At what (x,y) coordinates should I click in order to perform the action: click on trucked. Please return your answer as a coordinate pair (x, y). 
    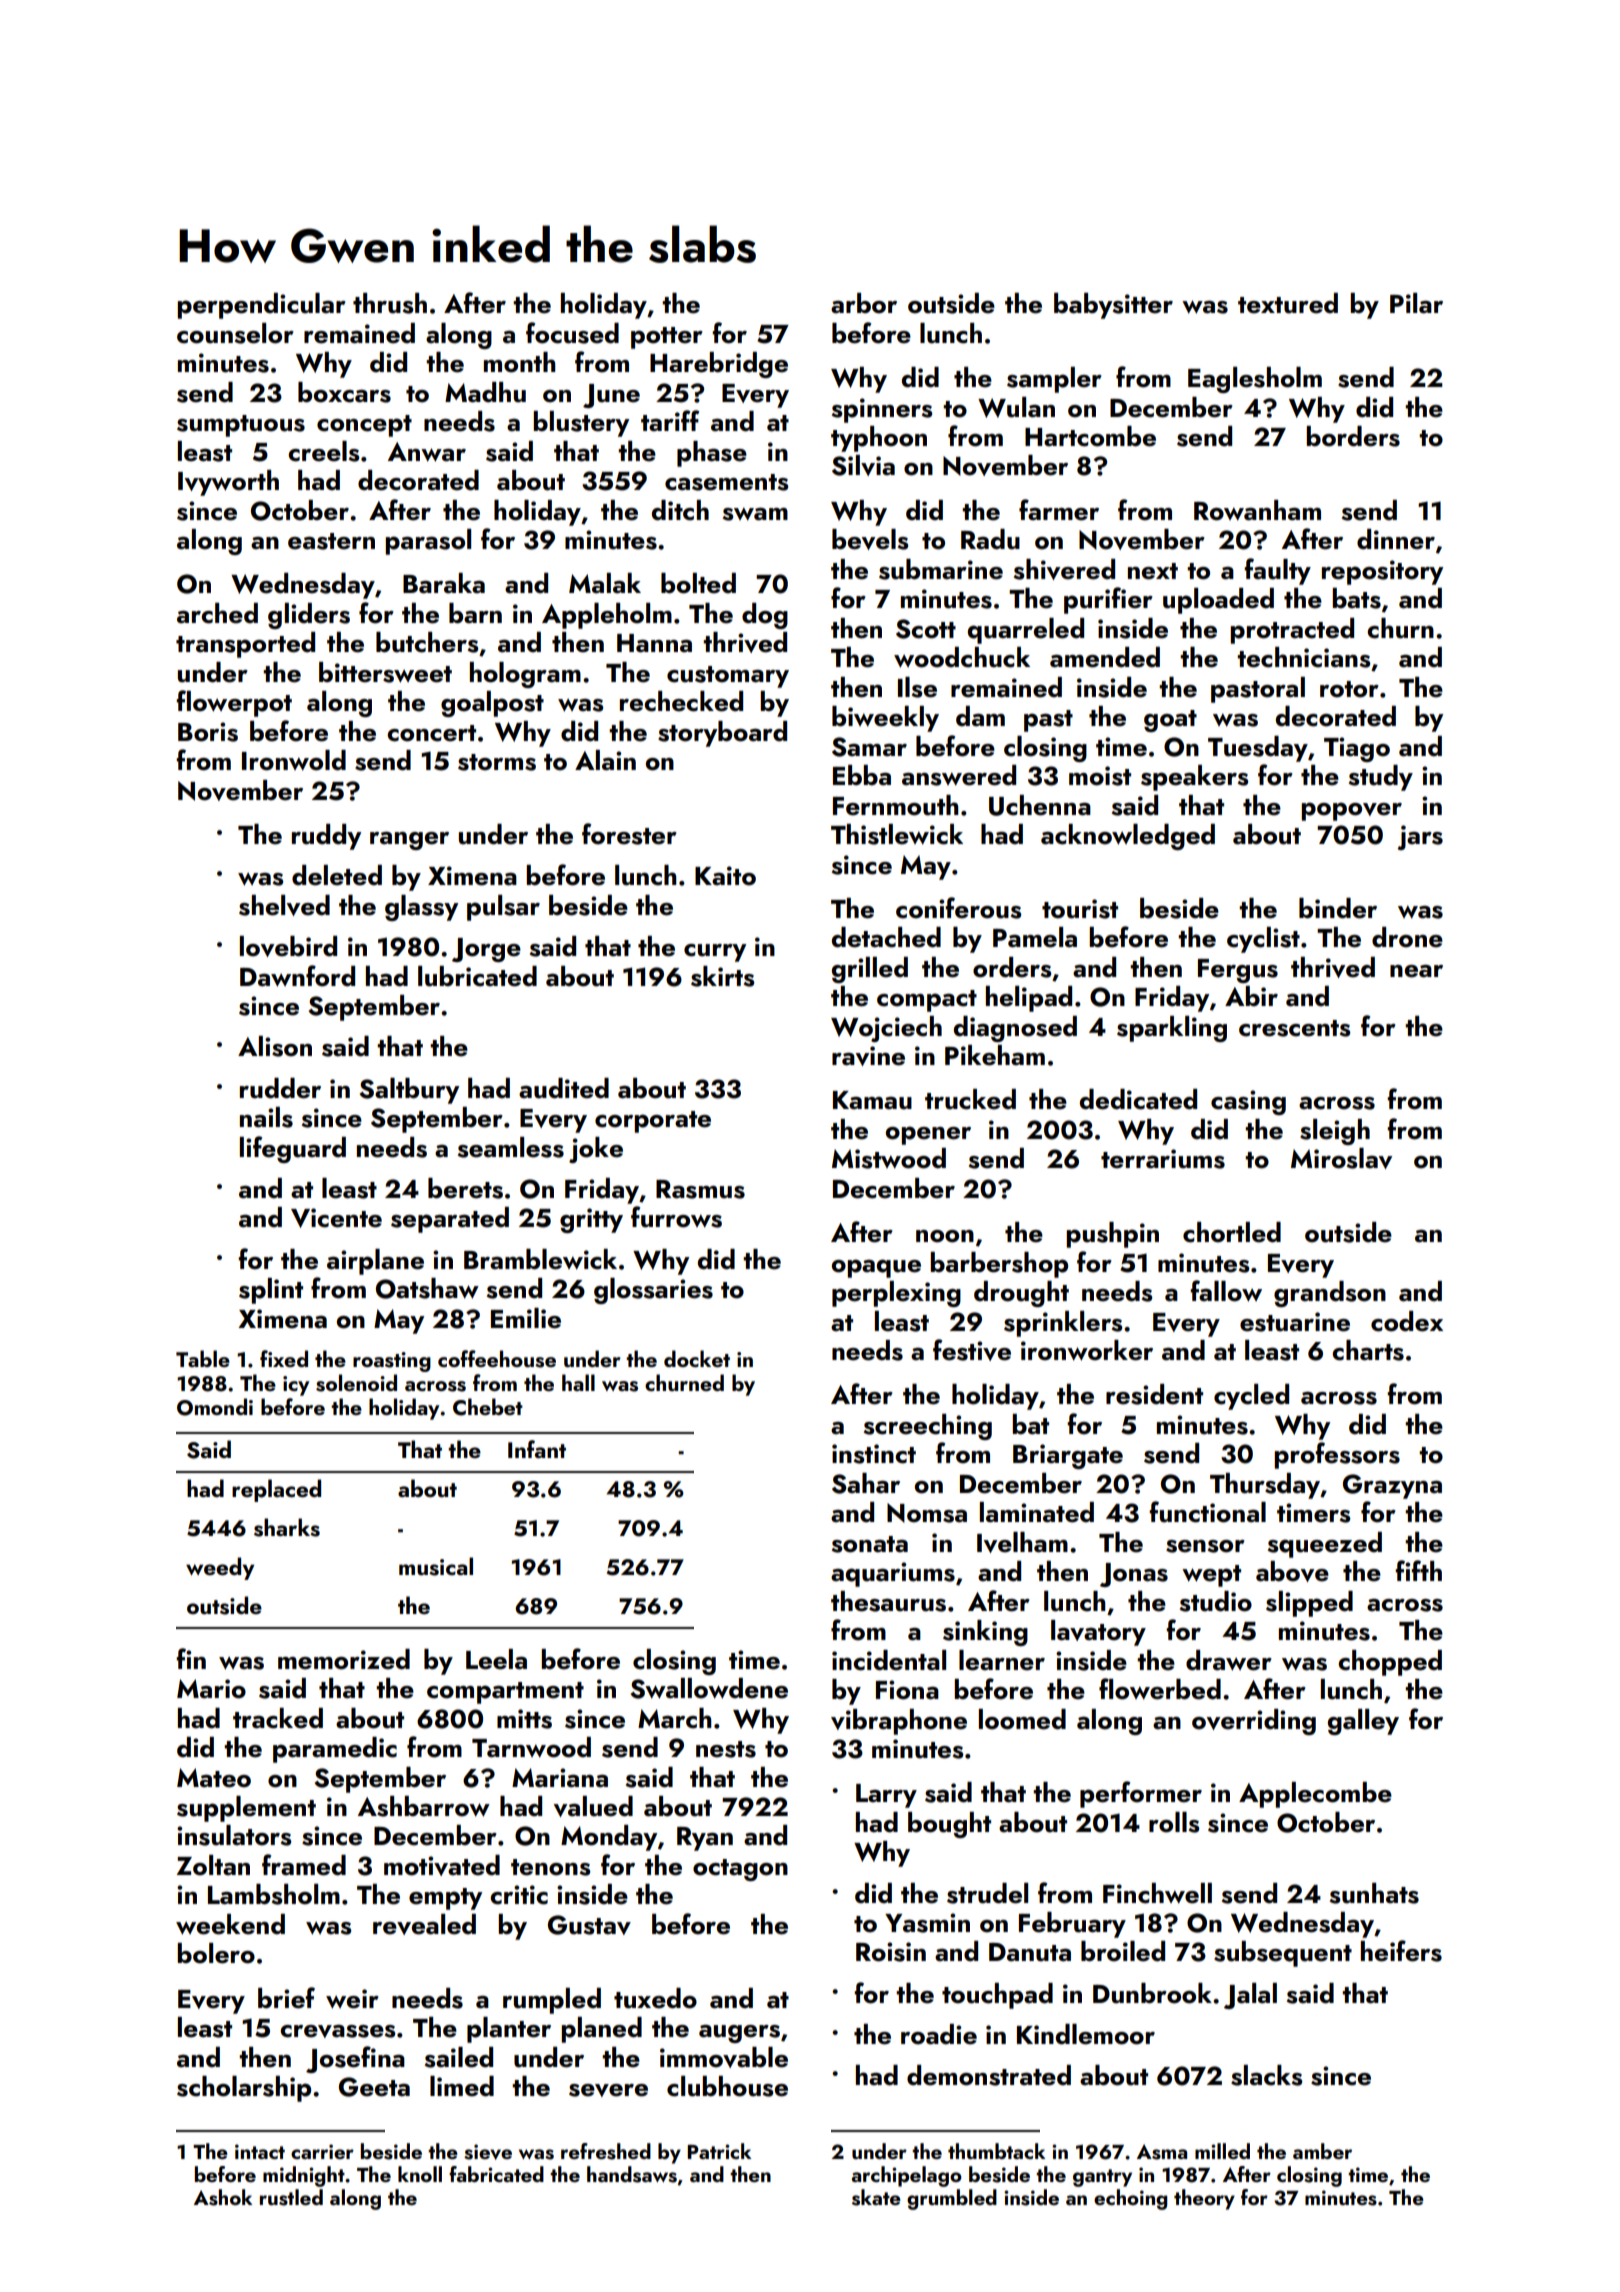
    Looking at the image, I should click on (970, 1099).
